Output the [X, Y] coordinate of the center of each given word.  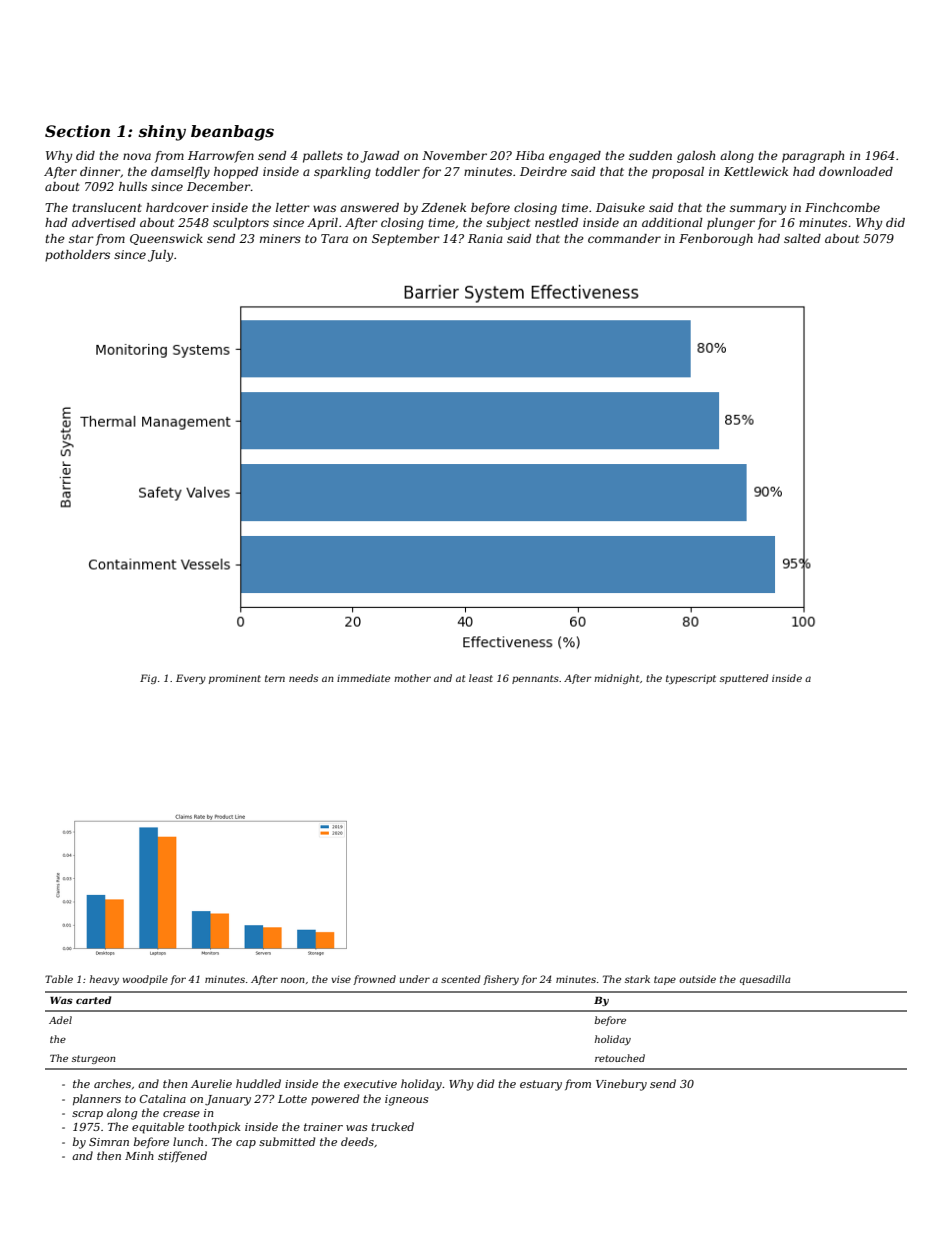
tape [665, 980]
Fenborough [716, 240]
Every [191, 679]
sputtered [744, 679]
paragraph [813, 157]
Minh [139, 1155]
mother [412, 678]
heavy [104, 980]
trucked [392, 1126]
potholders [77, 256]
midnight [616, 679]
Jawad [379, 157]
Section [77, 131]
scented [460, 979]
